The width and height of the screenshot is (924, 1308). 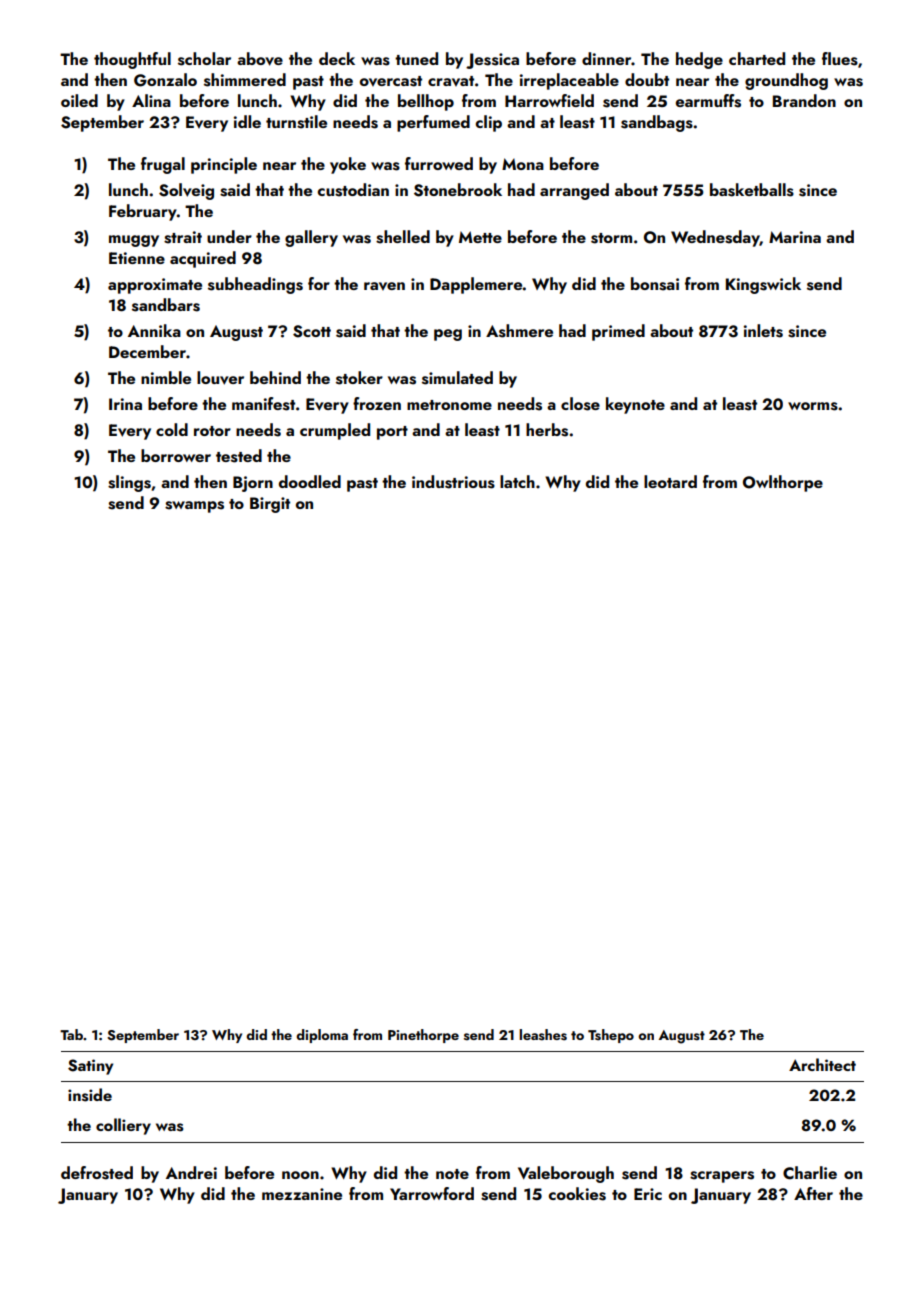 I want to click on worms, so click(x=813, y=406).
